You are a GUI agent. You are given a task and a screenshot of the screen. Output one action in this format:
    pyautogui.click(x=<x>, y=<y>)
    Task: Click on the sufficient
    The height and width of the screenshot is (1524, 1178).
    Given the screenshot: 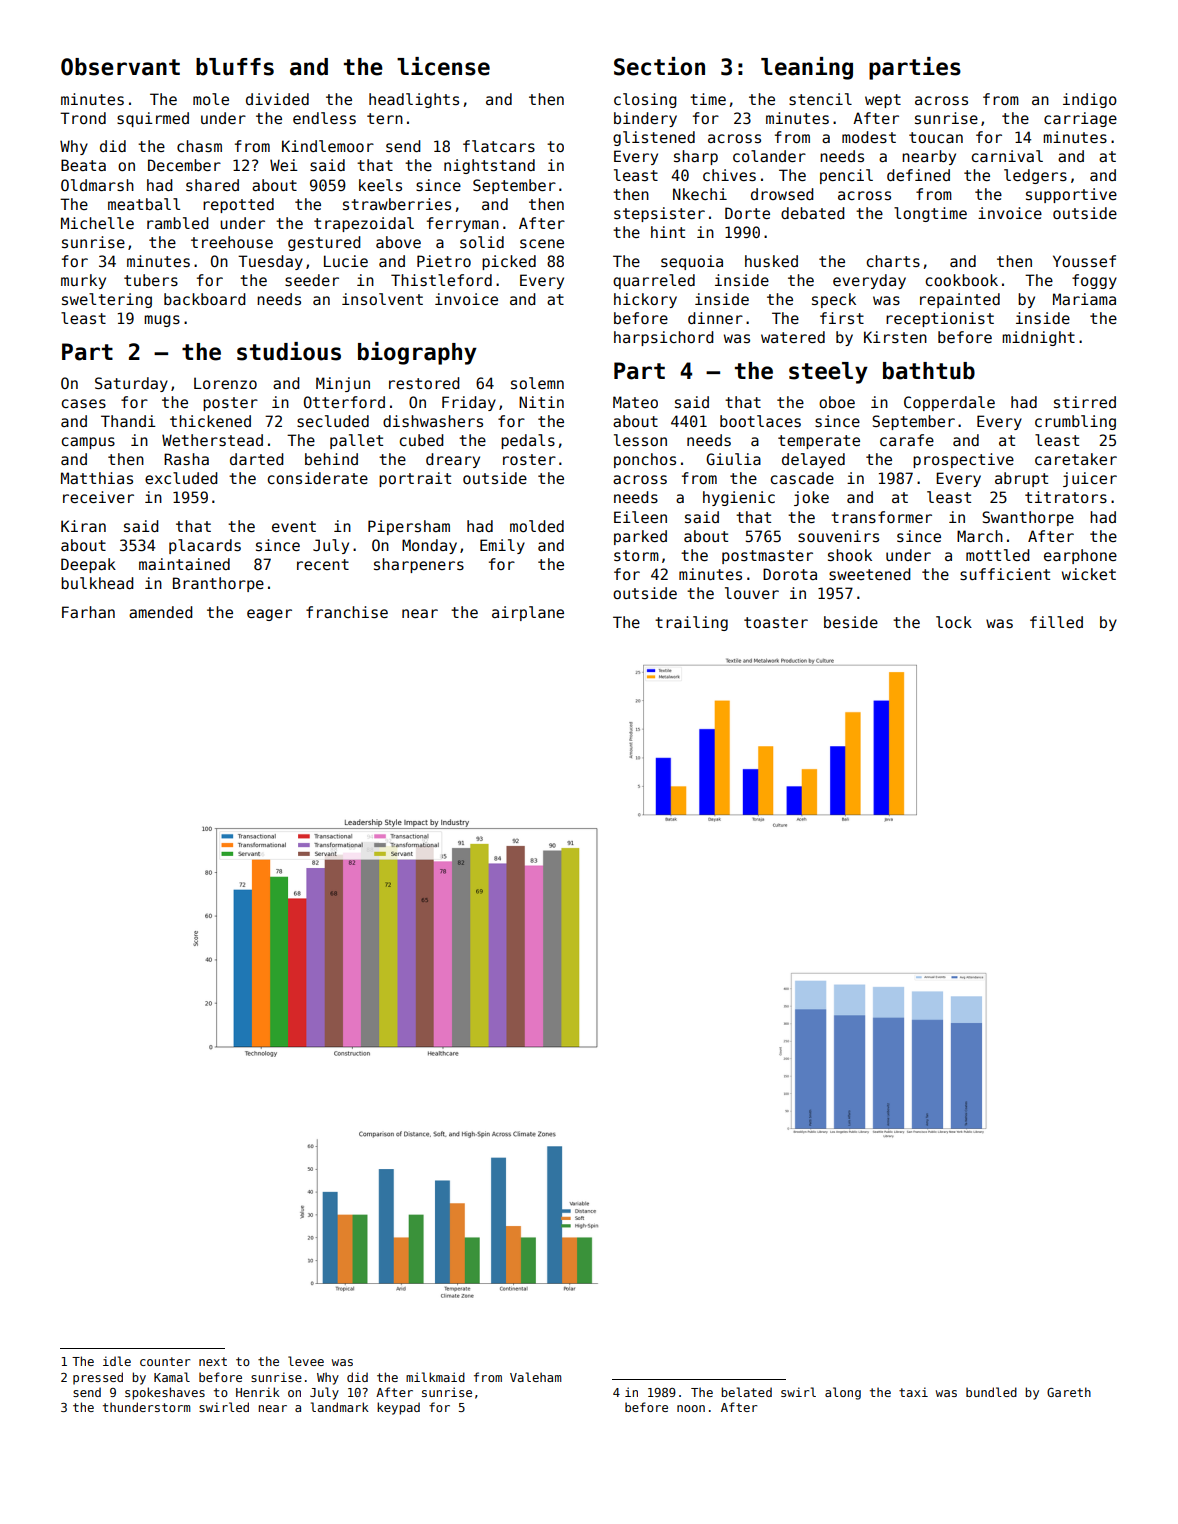 What is the action you would take?
    pyautogui.click(x=1005, y=574)
